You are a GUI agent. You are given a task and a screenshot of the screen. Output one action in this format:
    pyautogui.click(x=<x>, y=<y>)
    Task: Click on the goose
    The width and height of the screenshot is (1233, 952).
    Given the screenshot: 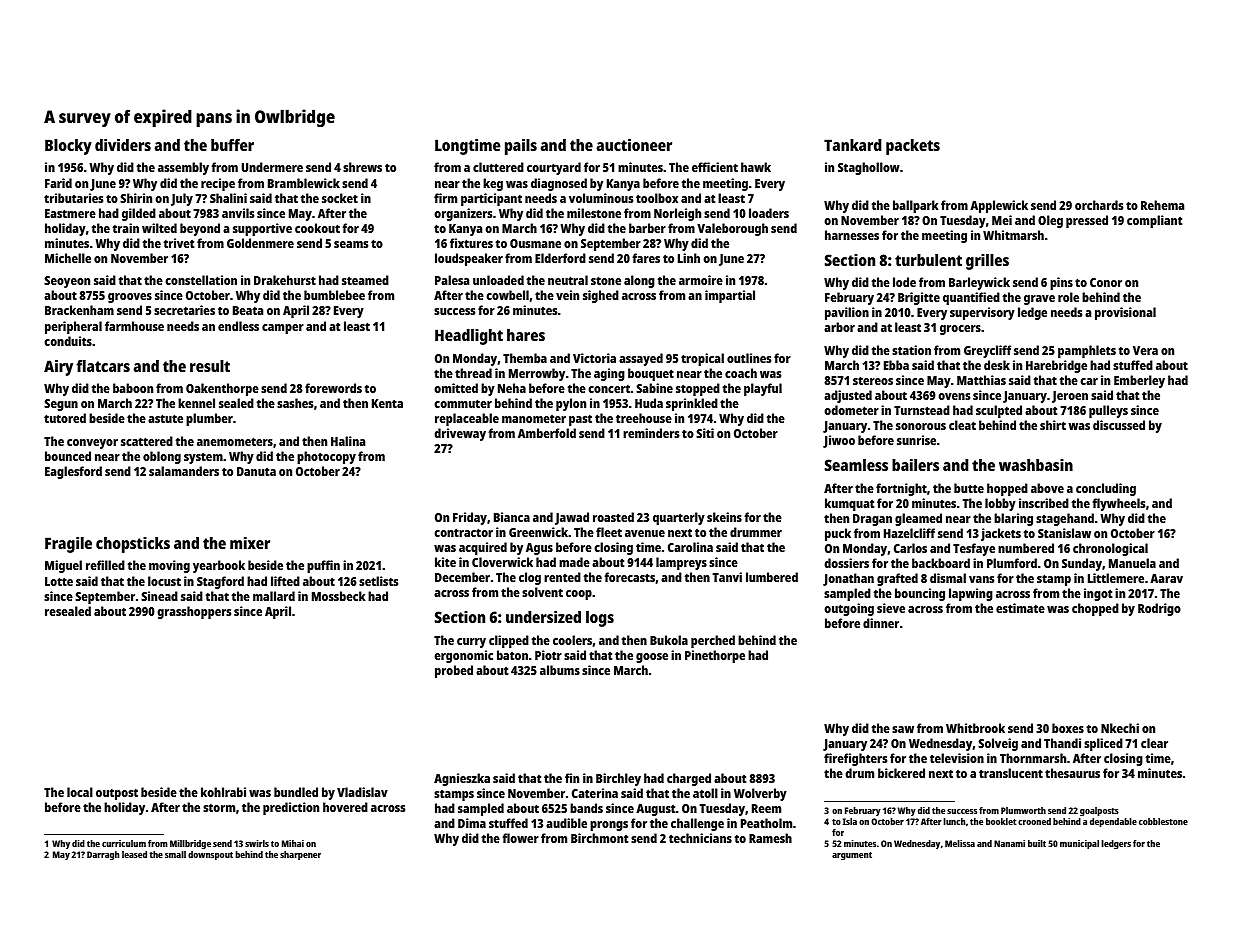 What is the action you would take?
    pyautogui.click(x=652, y=658)
